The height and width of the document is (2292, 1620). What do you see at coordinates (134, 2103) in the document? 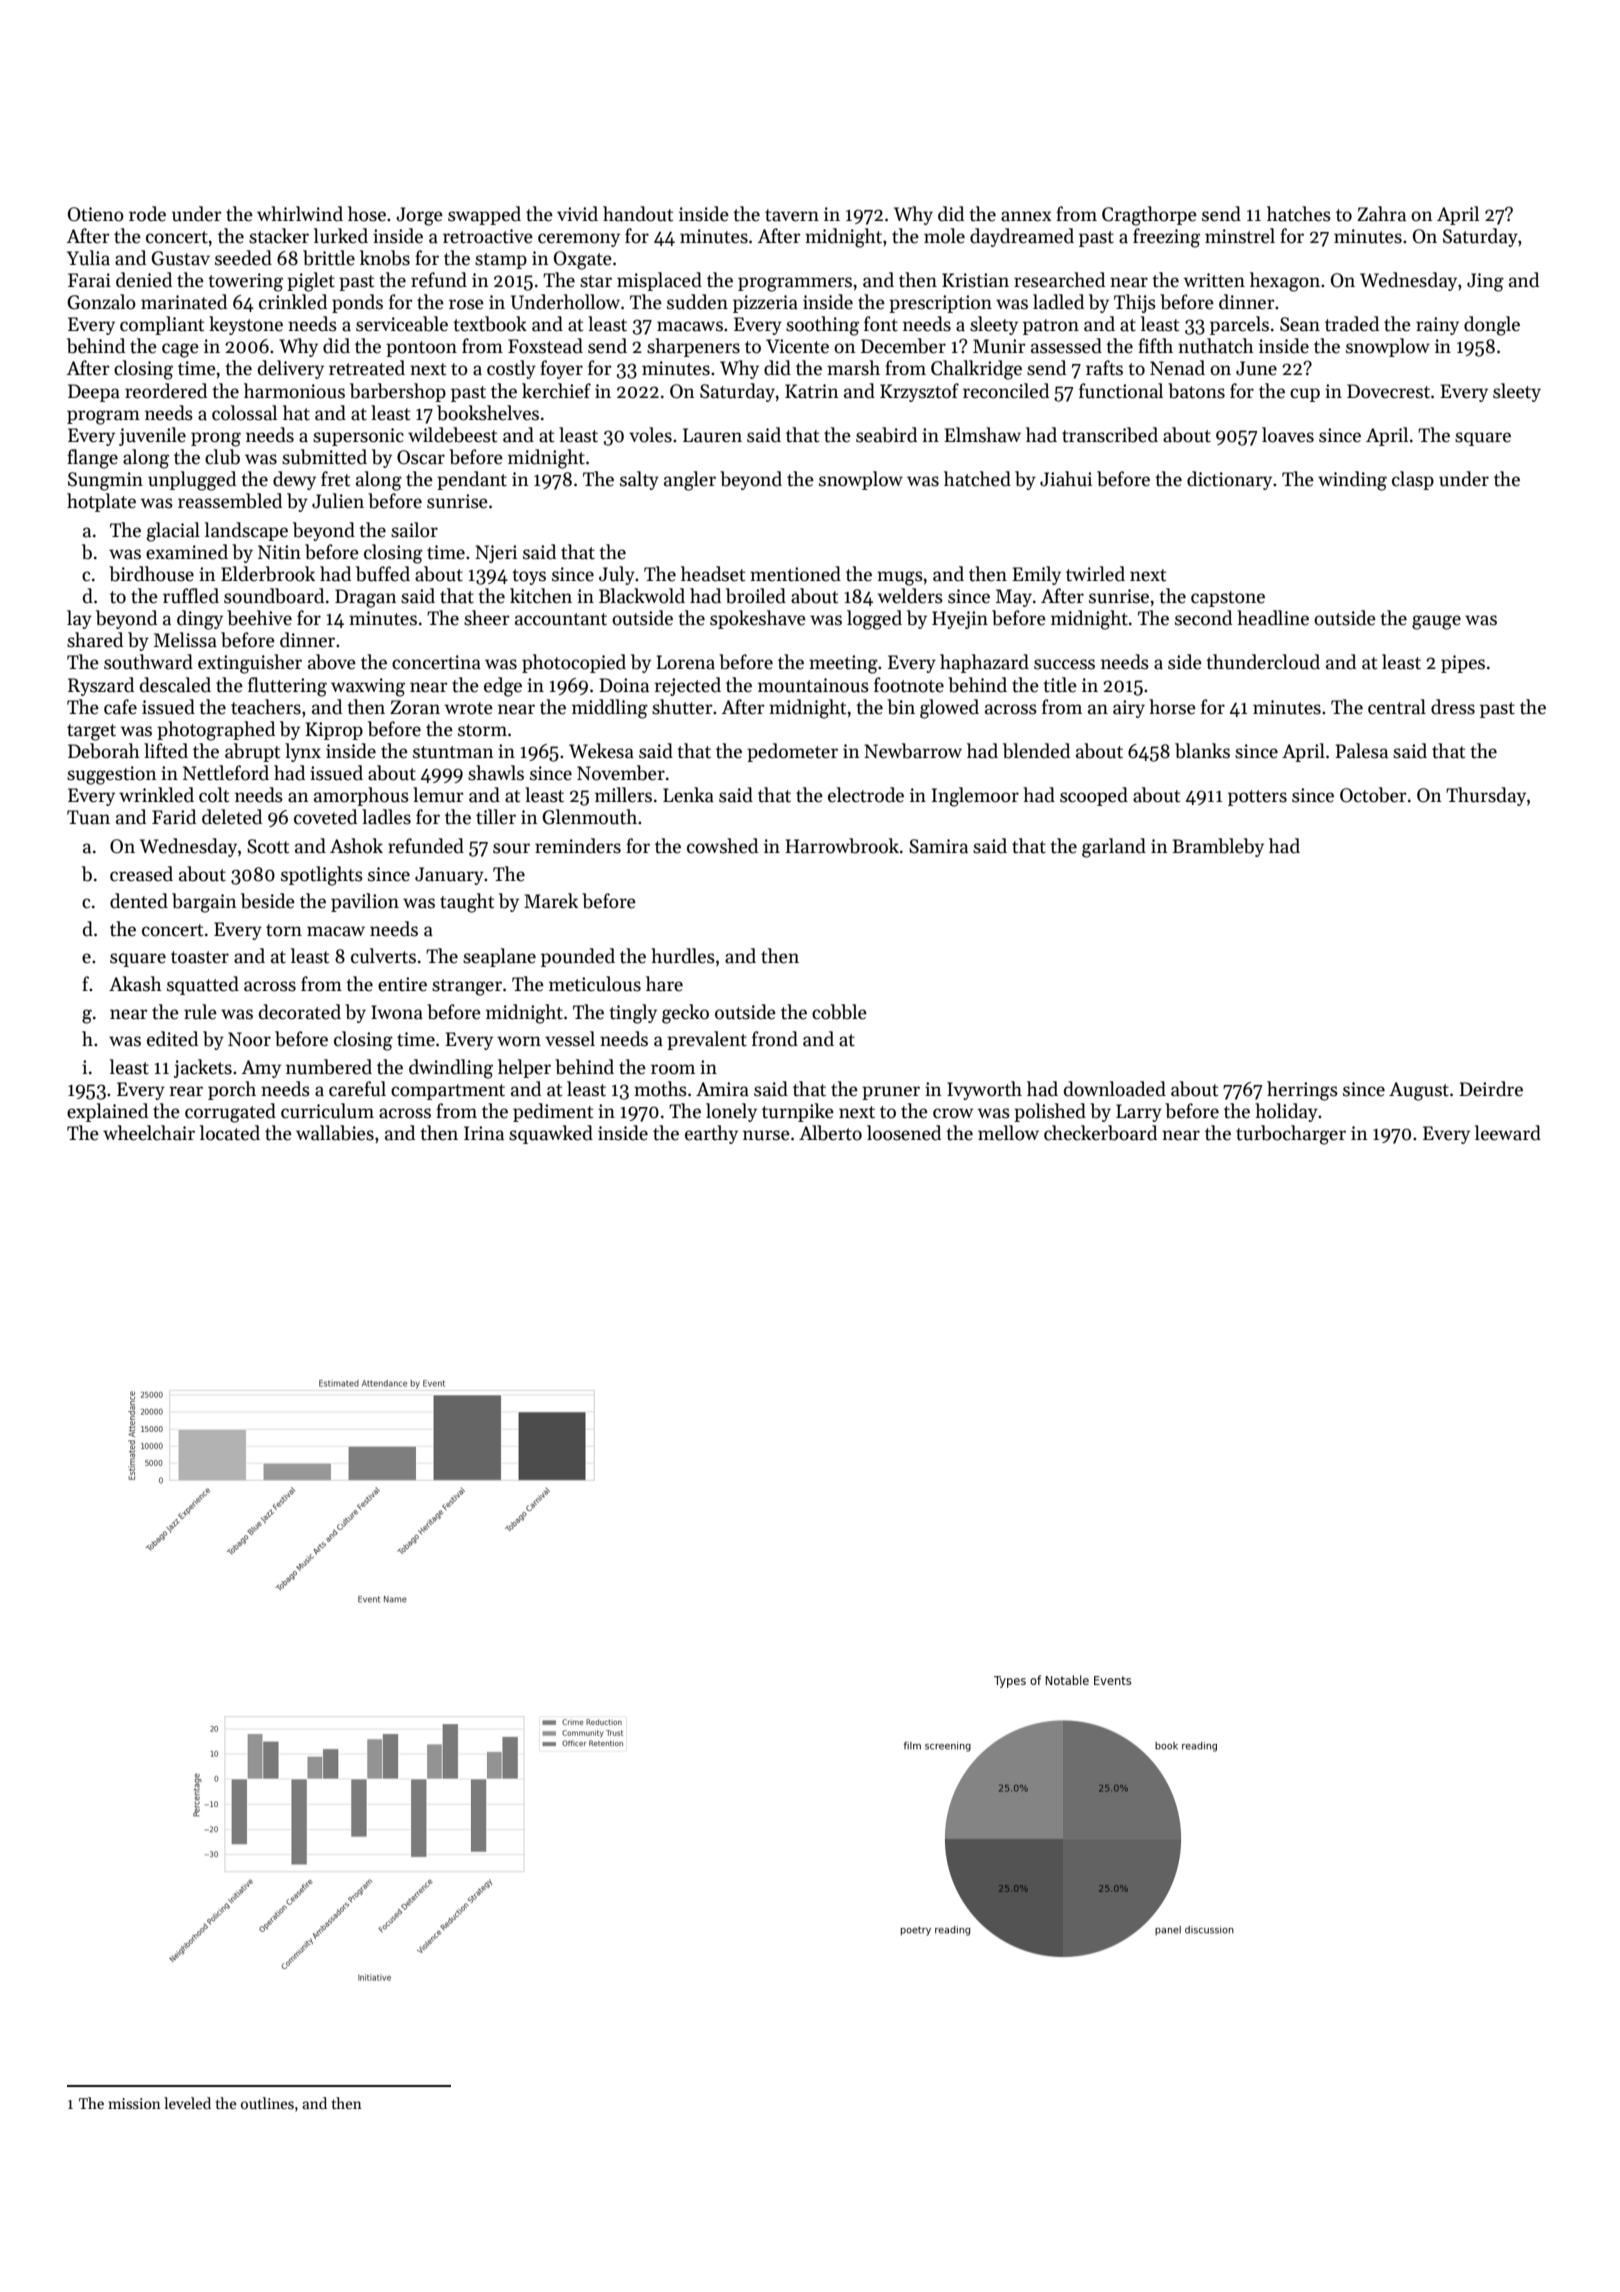
I see `mission` at bounding box center [134, 2103].
